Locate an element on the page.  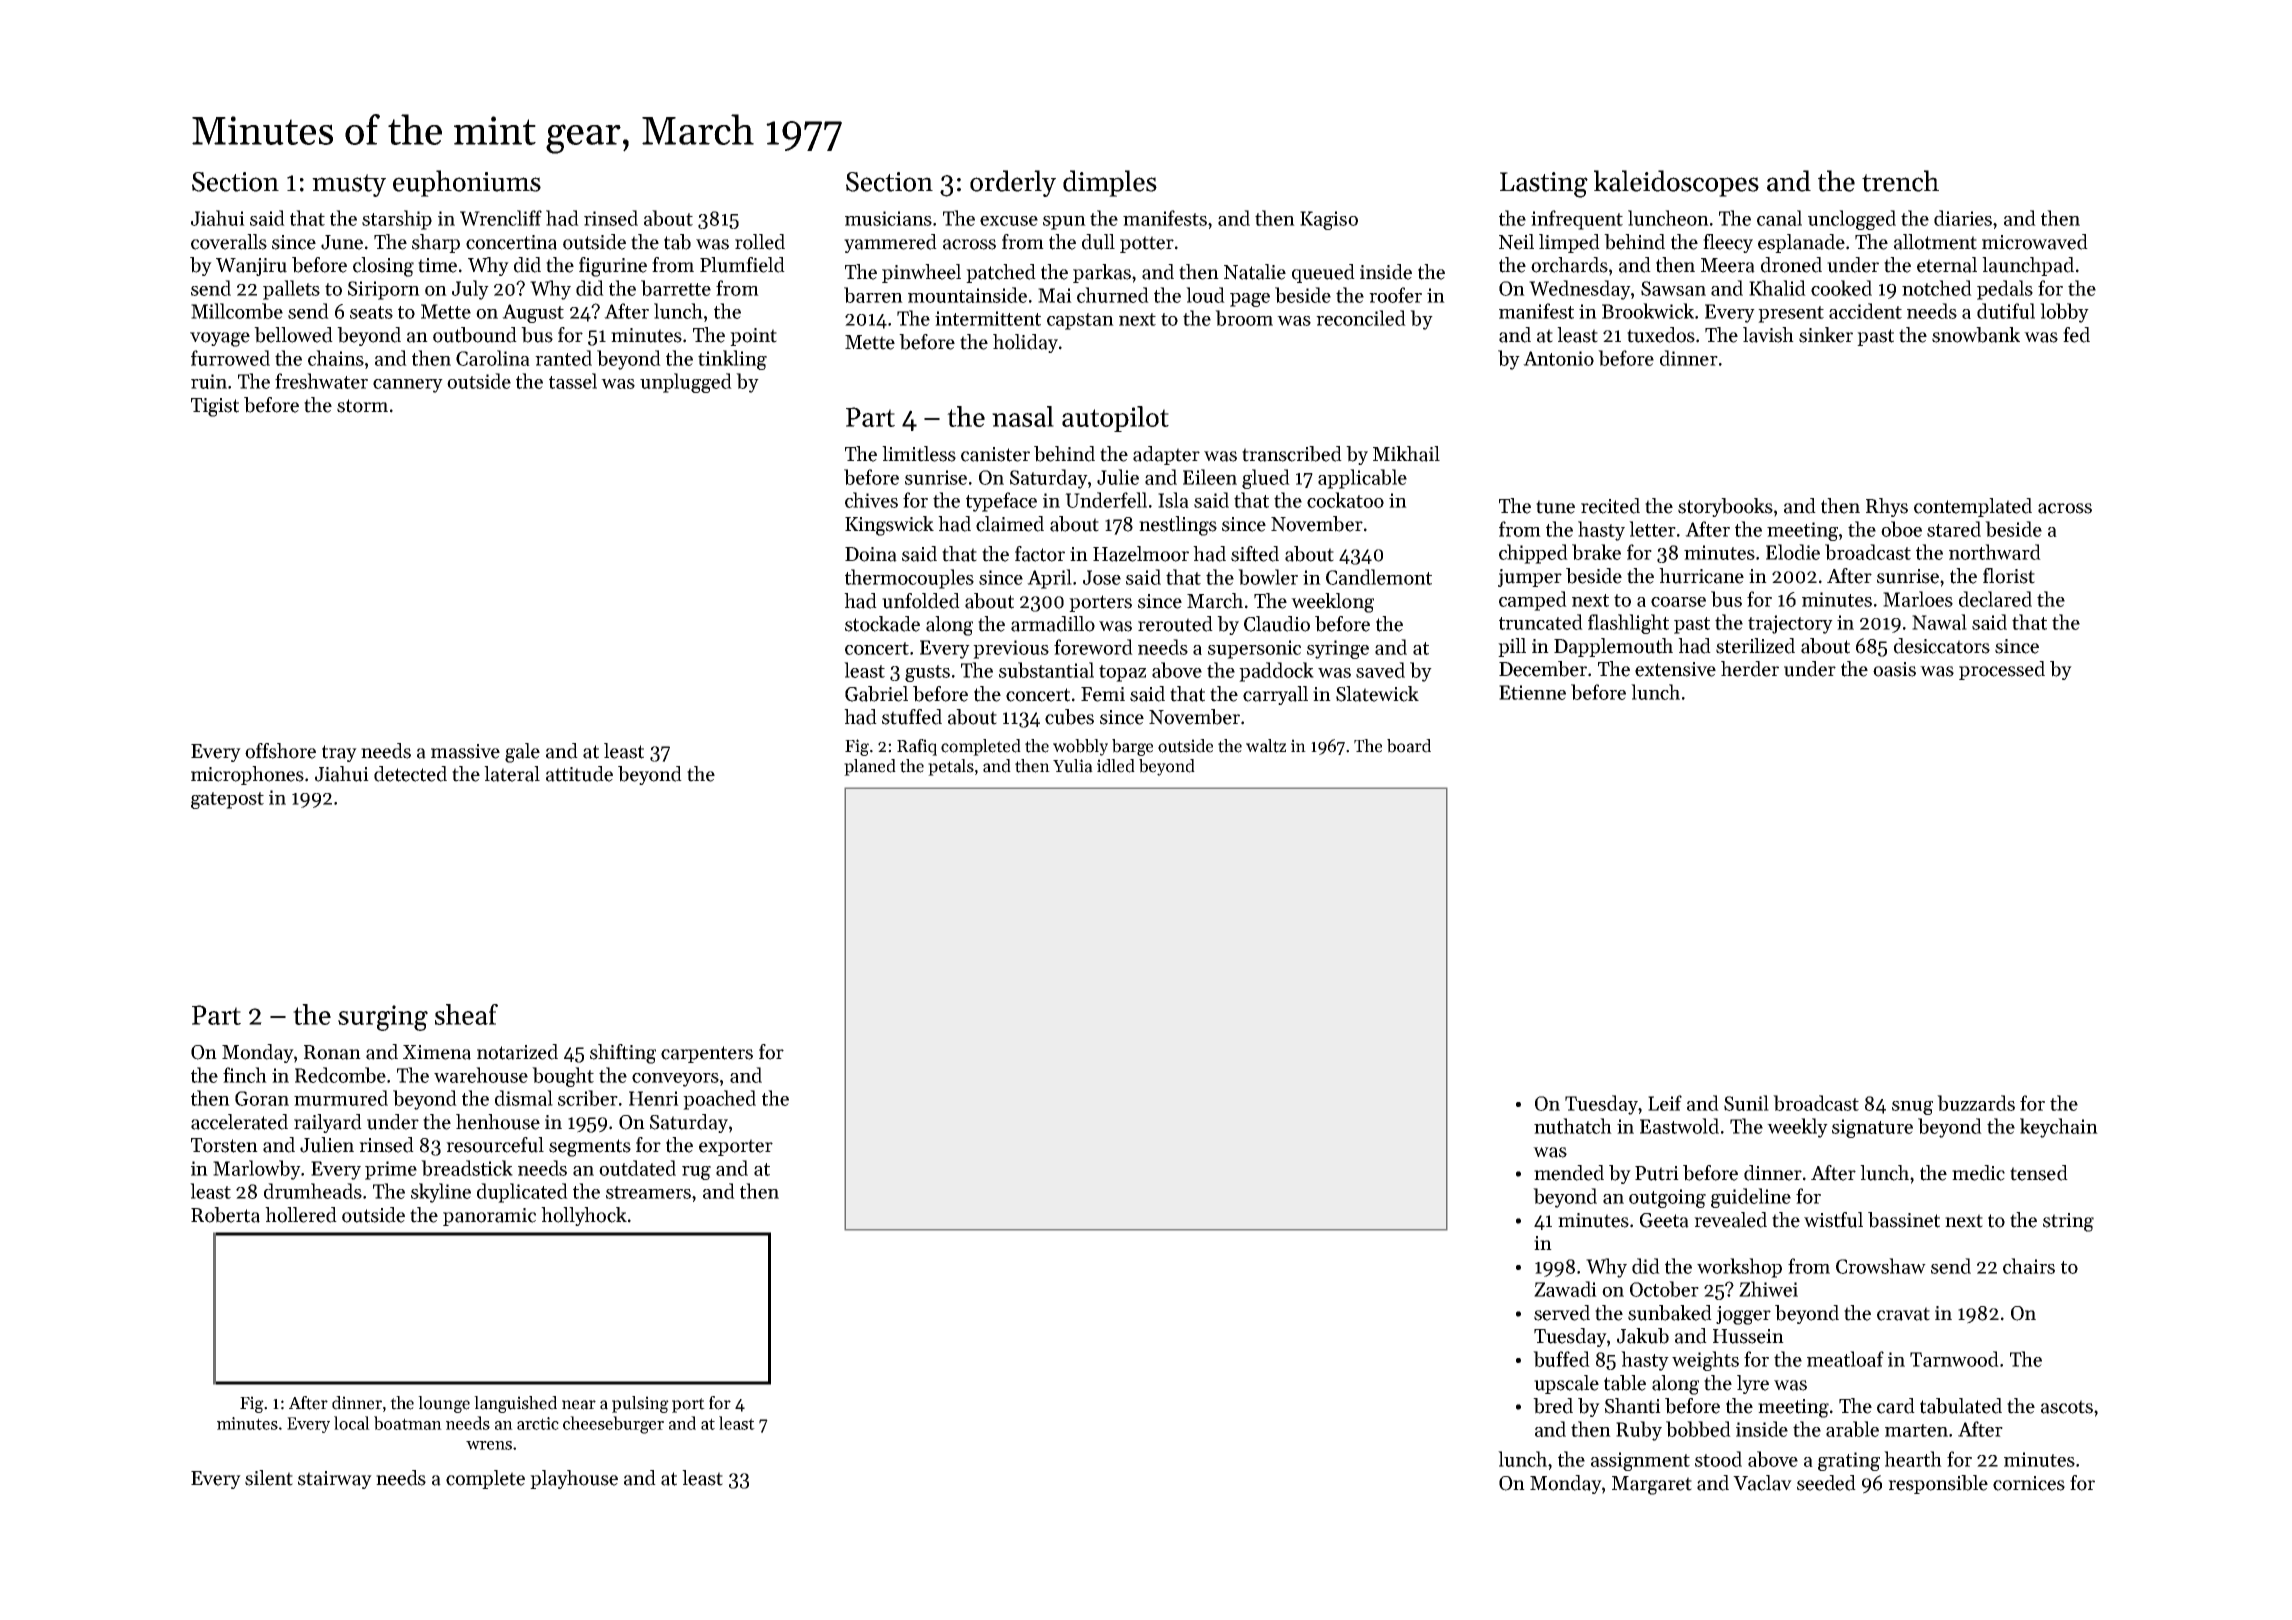
hollyhock is located at coordinates (584, 1216).
